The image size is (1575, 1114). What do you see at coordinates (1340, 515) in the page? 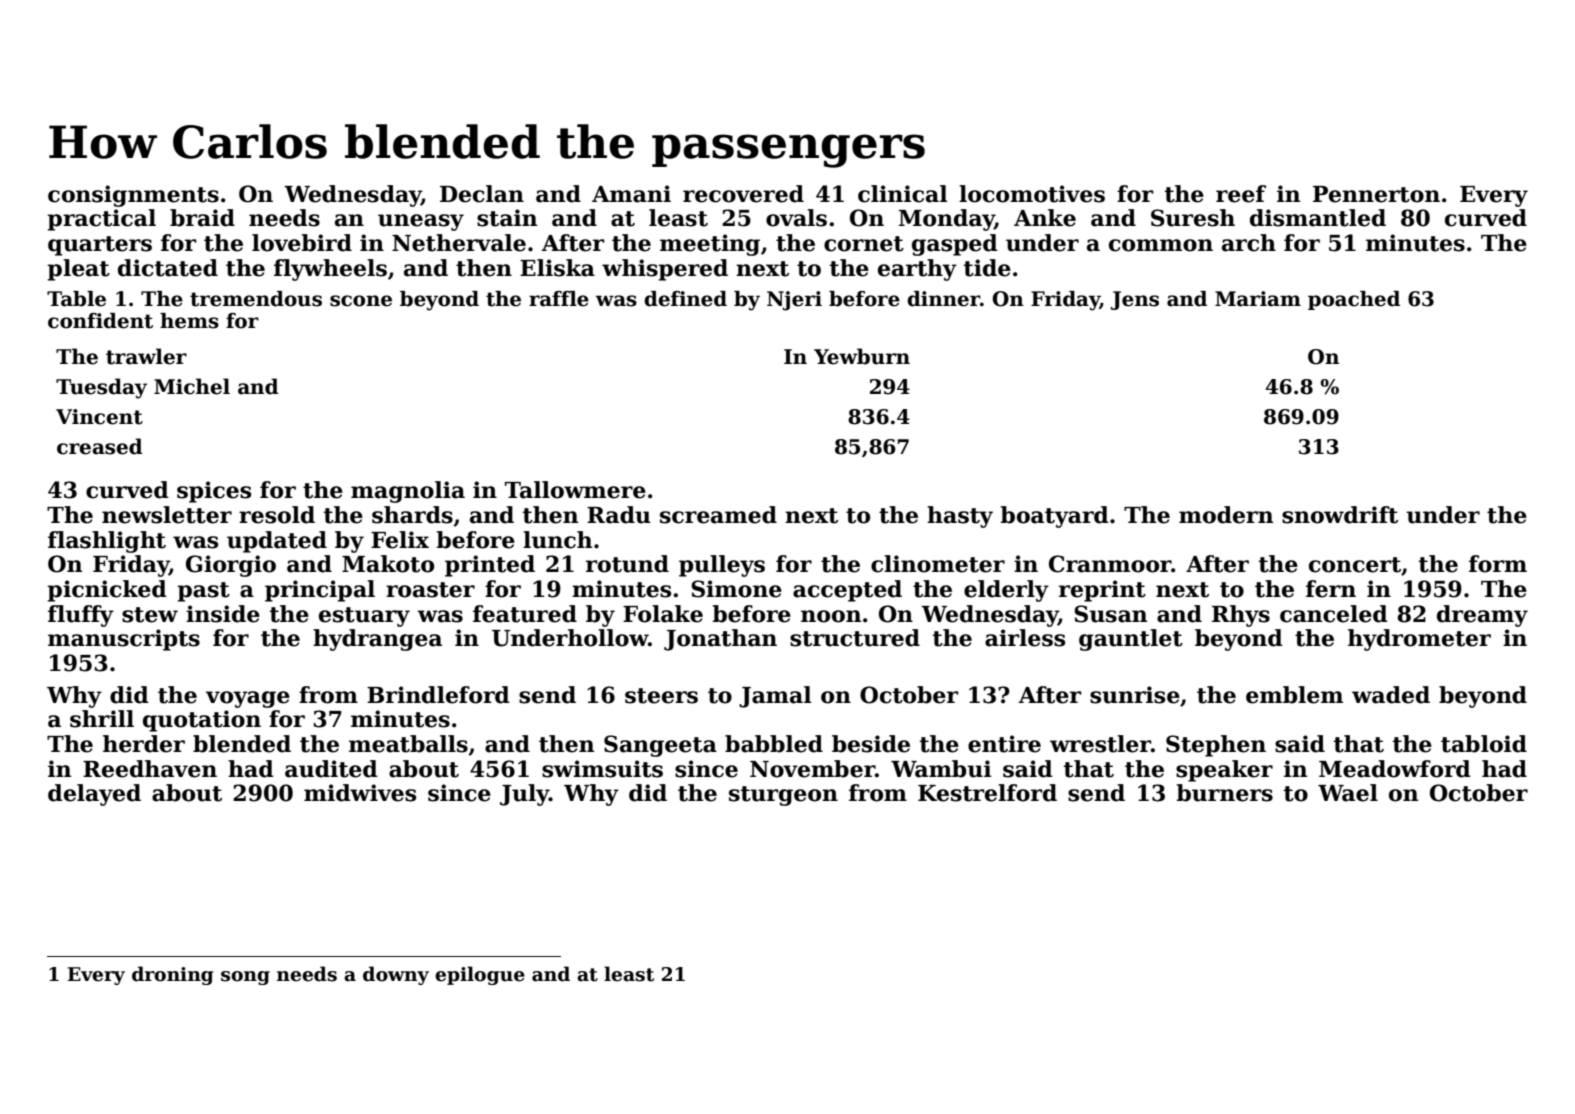
I see `snowdrift` at bounding box center [1340, 515].
